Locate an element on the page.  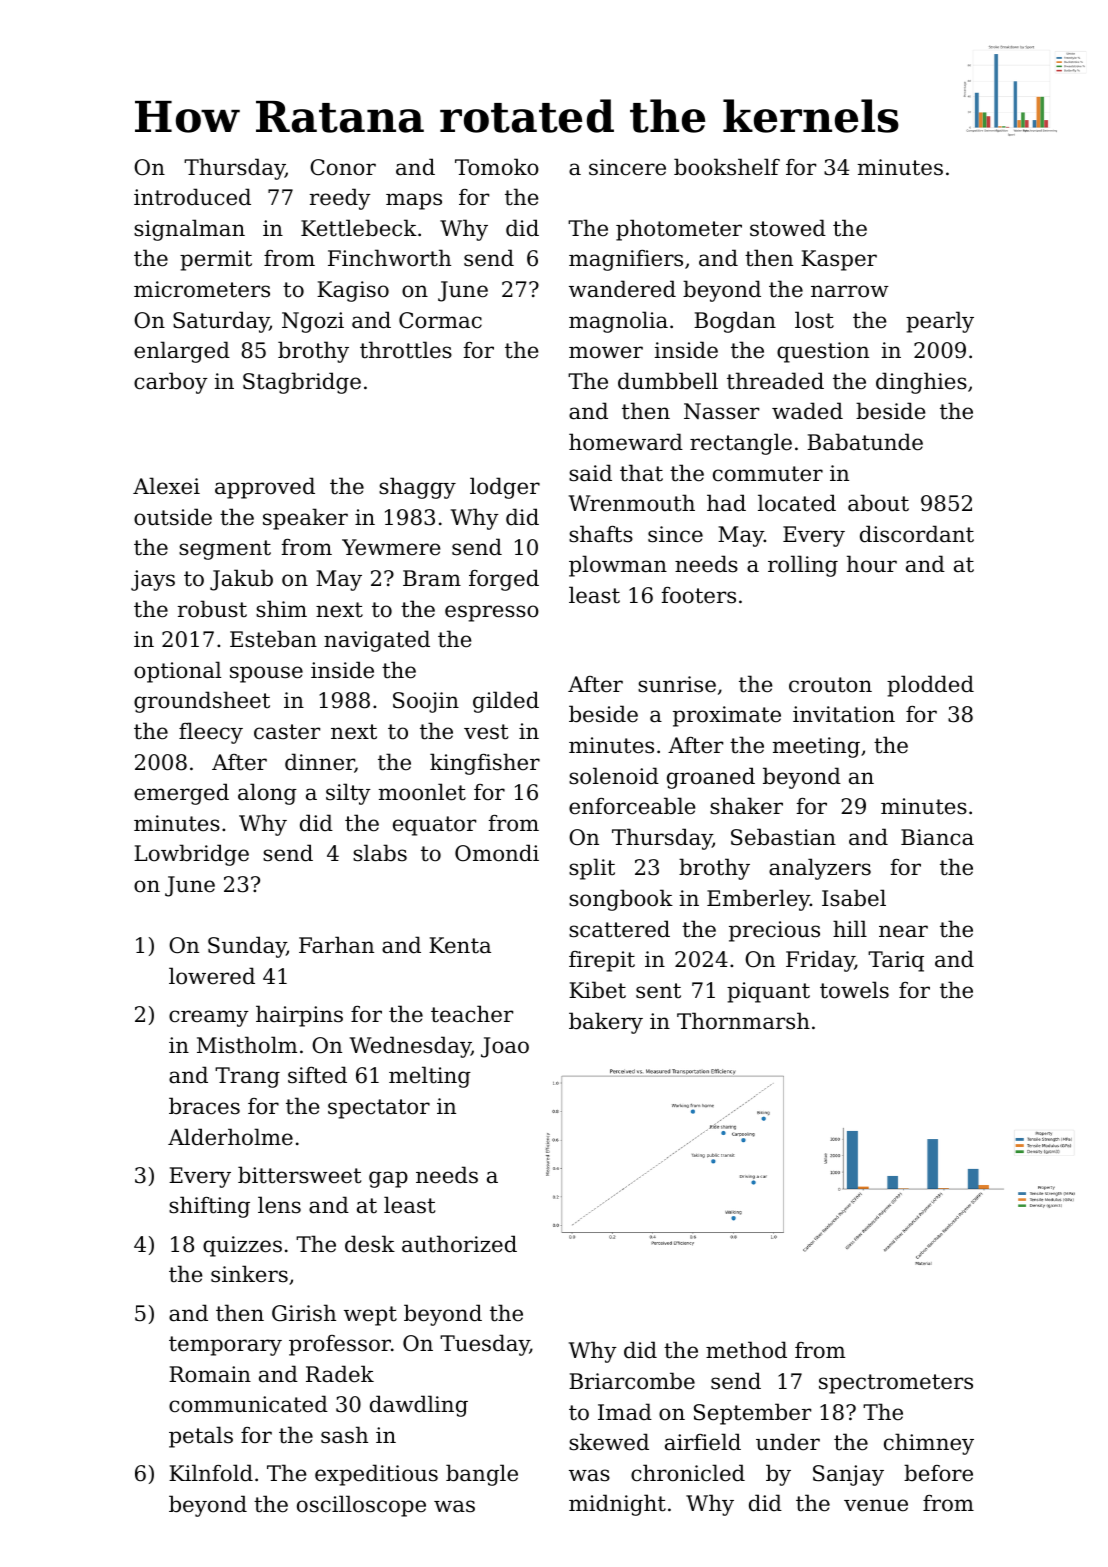
sifted is located at coordinates (317, 1075).
